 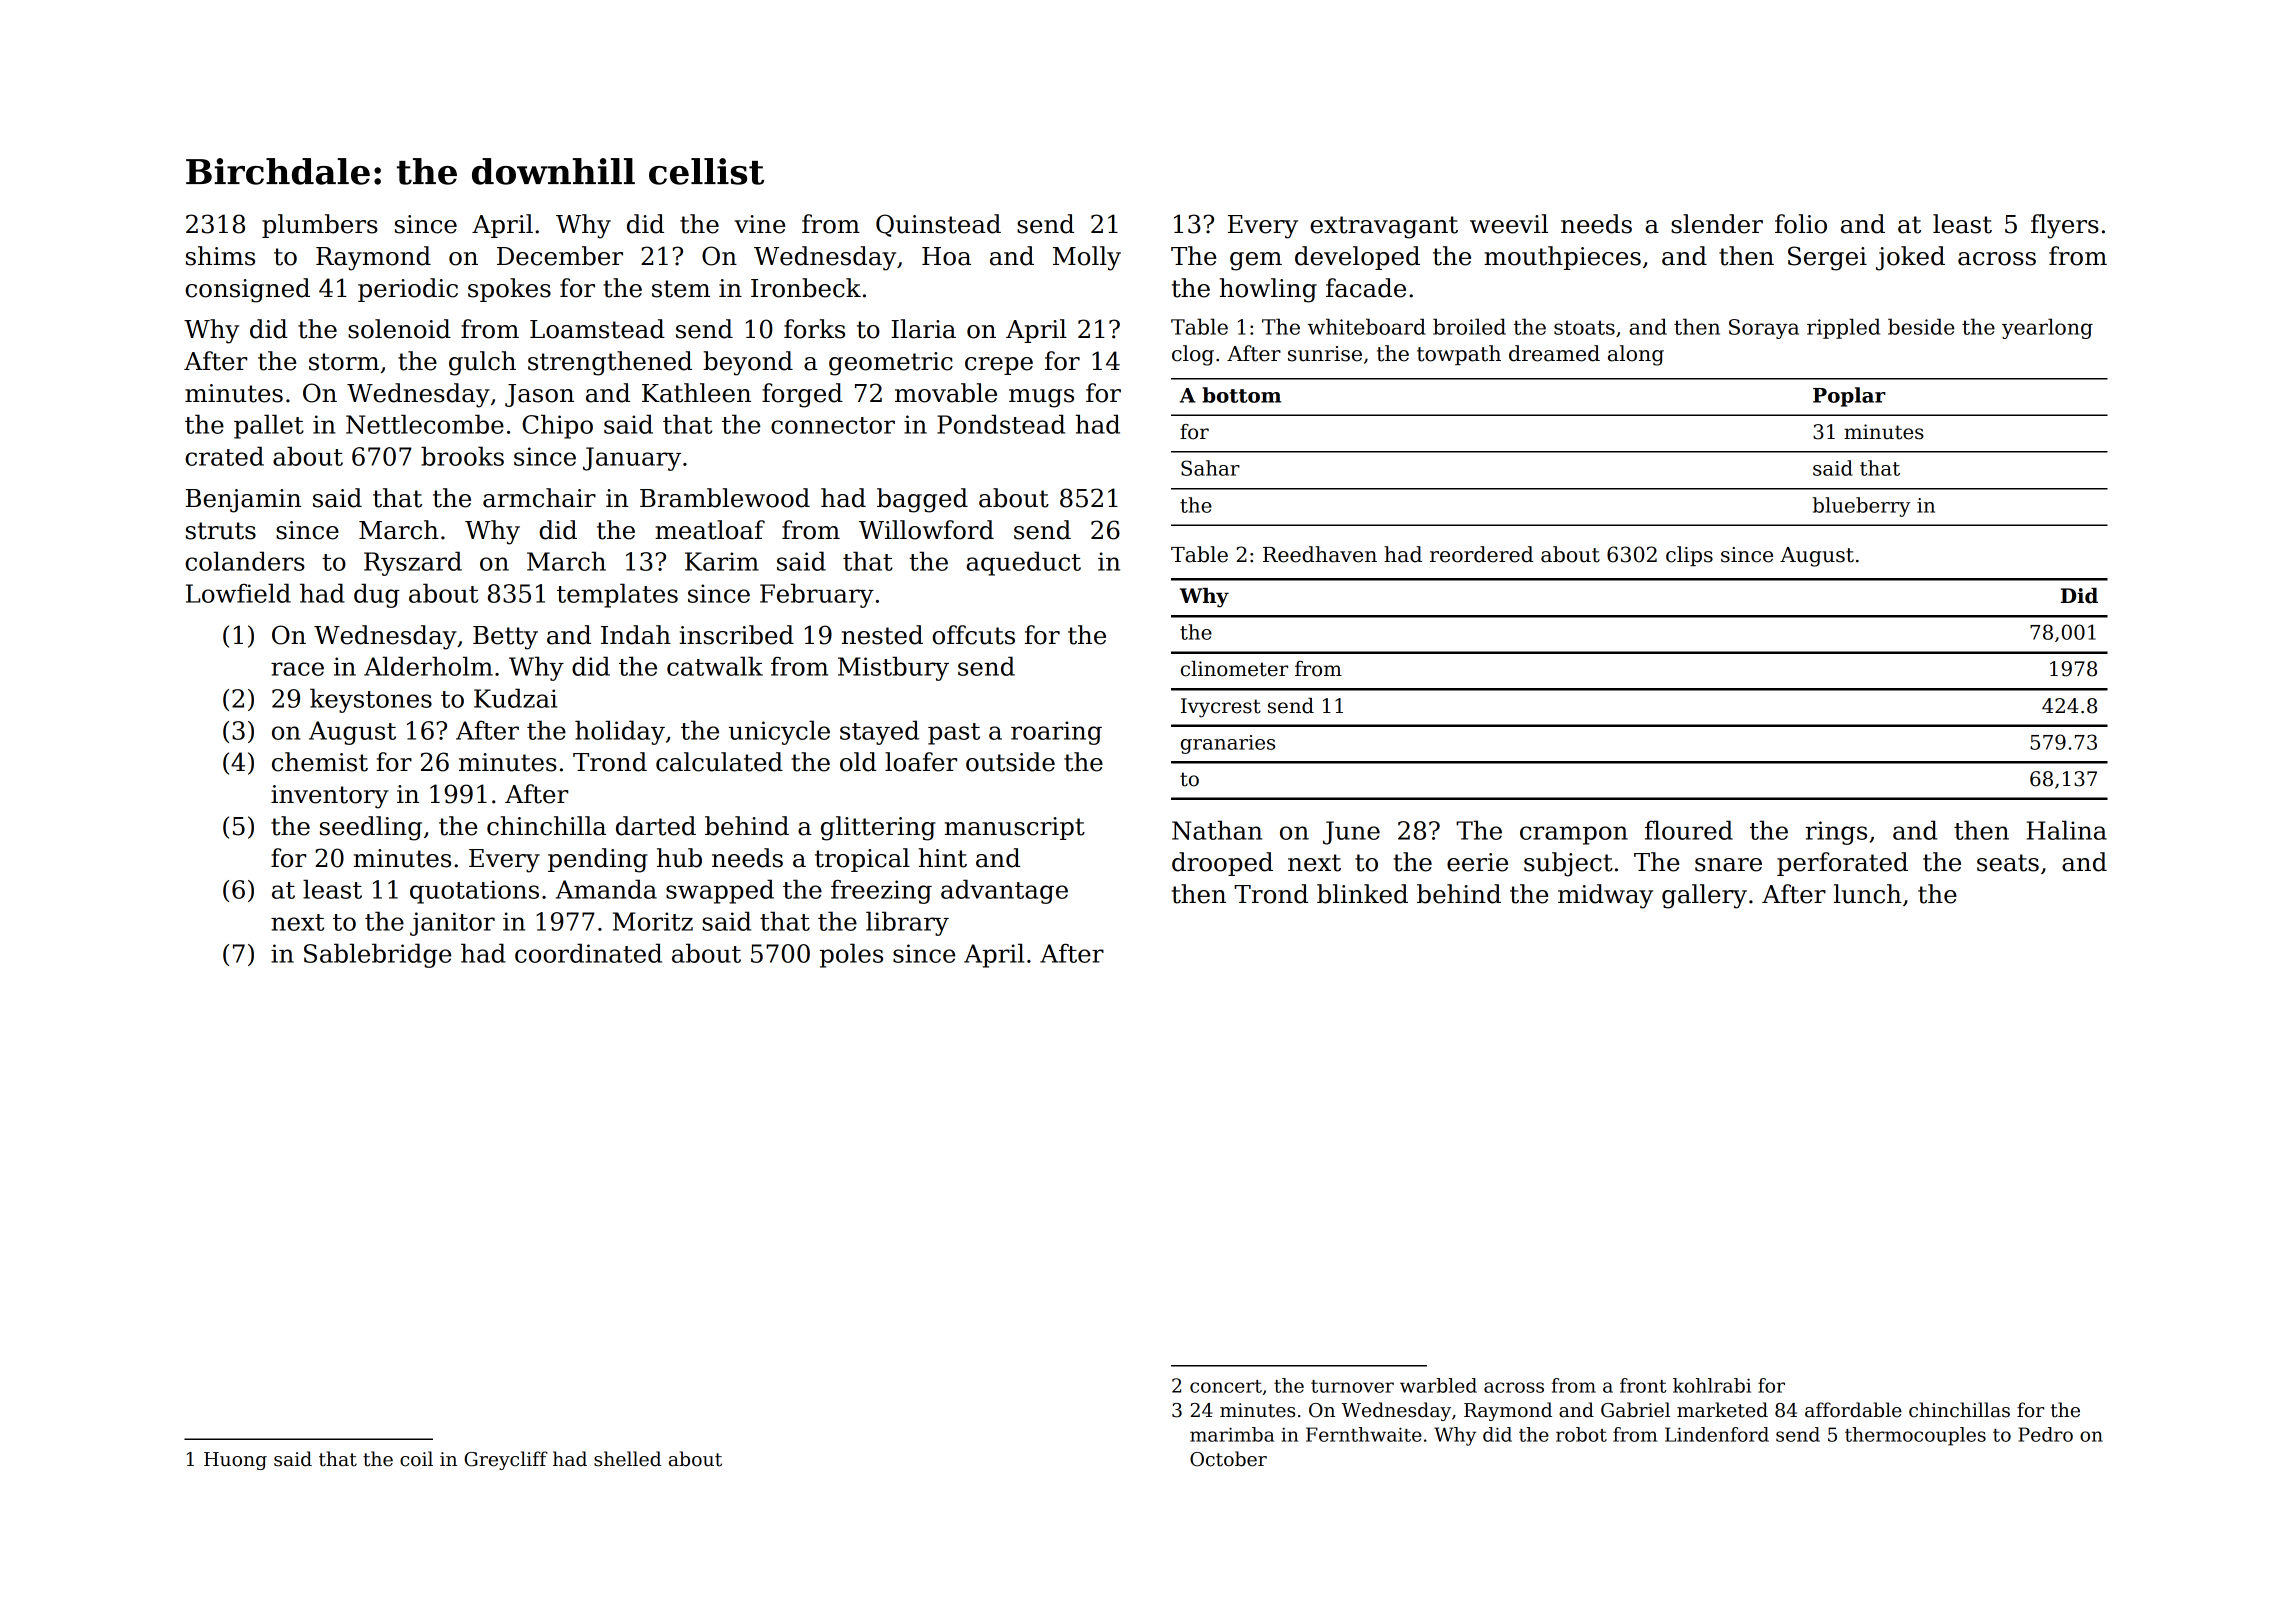 What do you see at coordinates (235, 1461) in the screenshot?
I see `Huong` at bounding box center [235, 1461].
